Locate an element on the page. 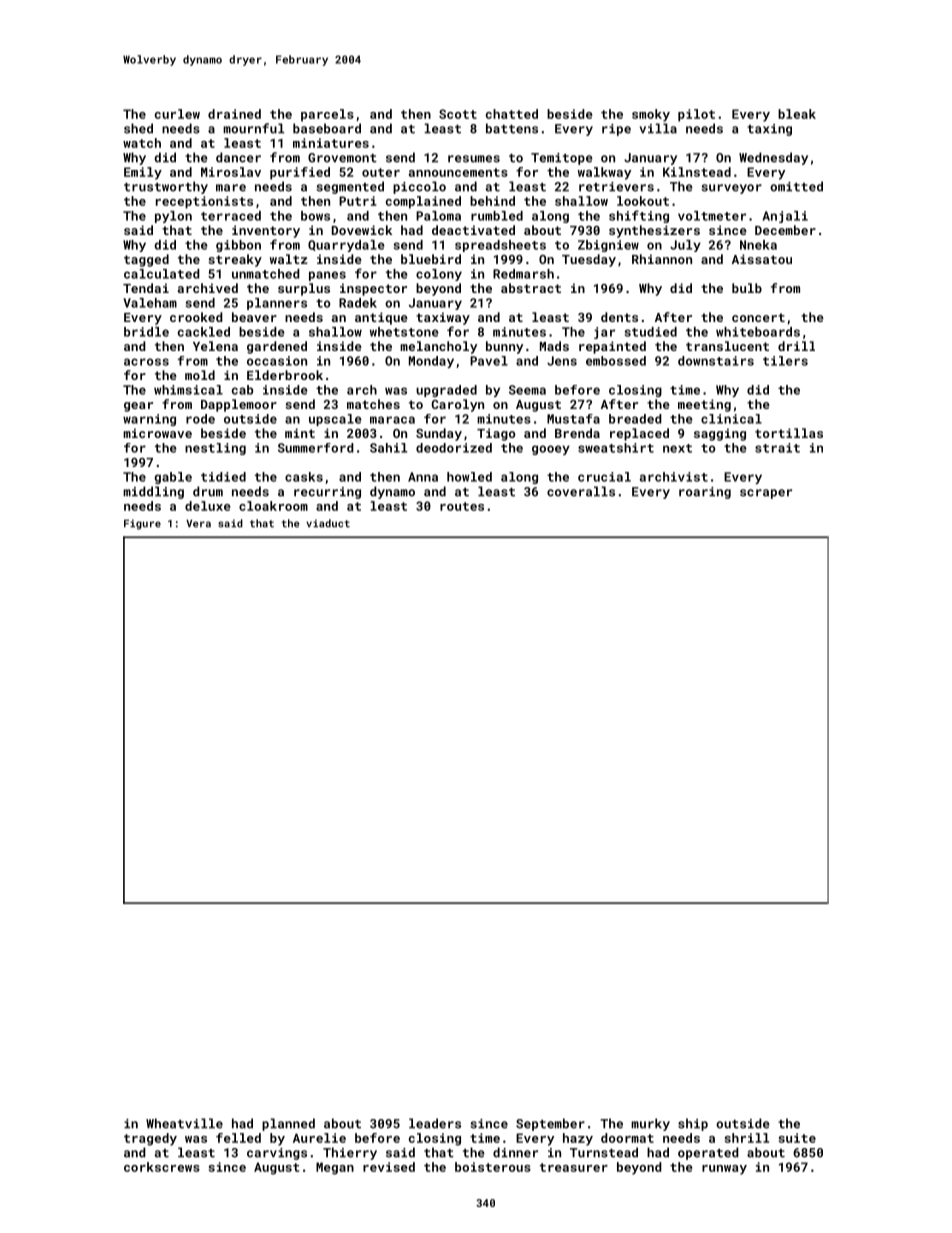  Wheatville is located at coordinates (184, 1123).
